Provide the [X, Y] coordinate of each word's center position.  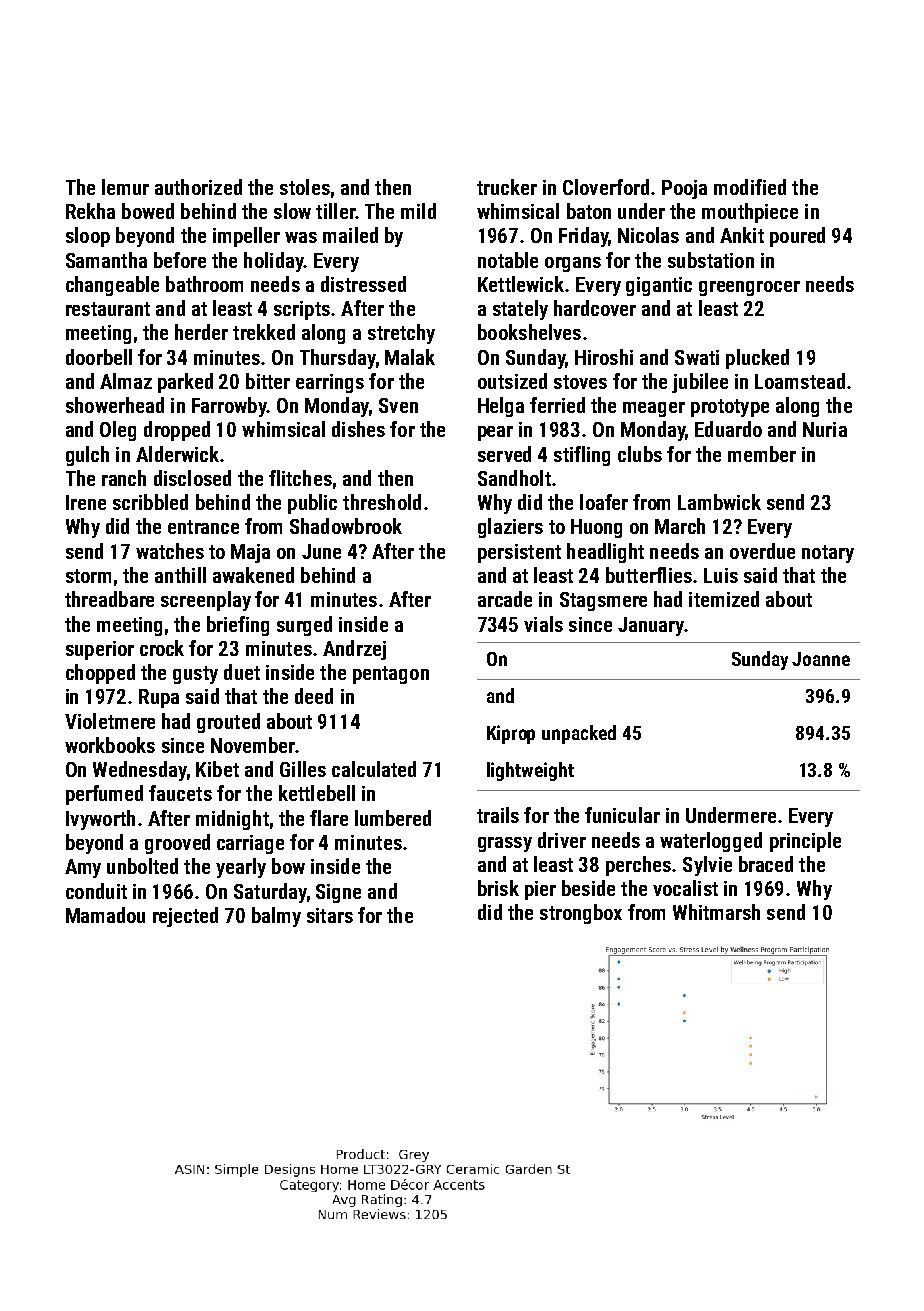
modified [750, 187]
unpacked [579, 734]
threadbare [109, 599]
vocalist [685, 888]
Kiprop [511, 734]
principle [805, 842]
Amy [83, 868]
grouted [228, 723]
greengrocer [749, 288]
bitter [268, 381]
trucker [507, 187]
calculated [374, 769]
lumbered [393, 818]
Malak [410, 357]
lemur [125, 187]
